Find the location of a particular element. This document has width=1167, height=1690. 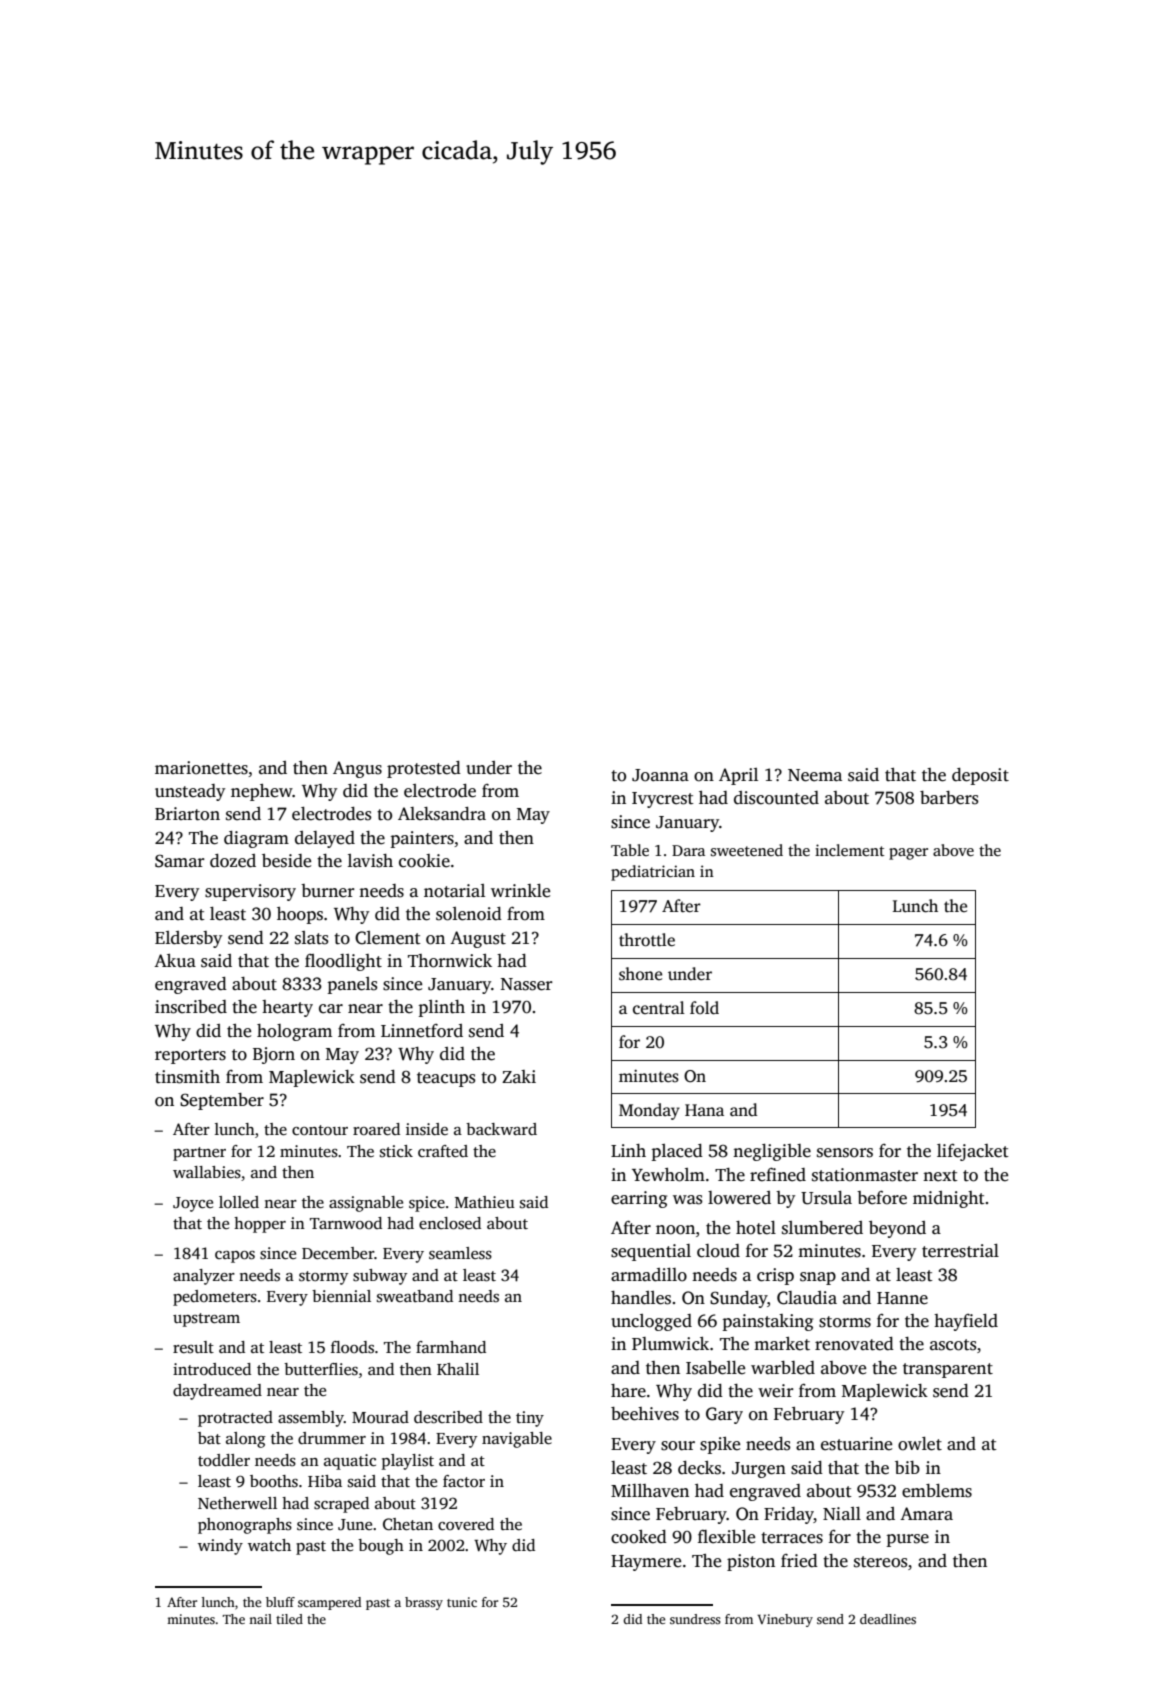

throttle is located at coordinates (647, 940).
